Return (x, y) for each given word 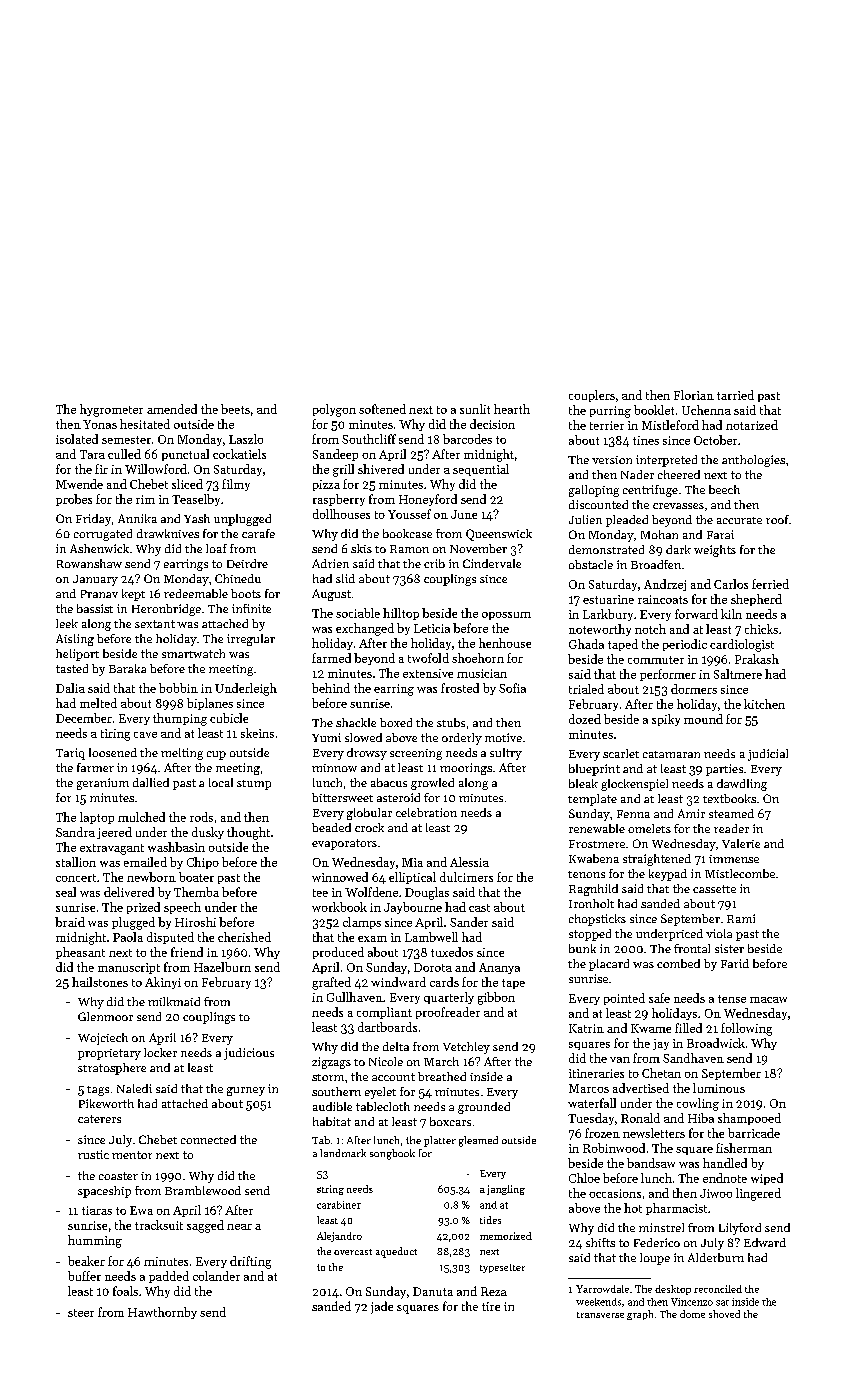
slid (345, 578)
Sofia (512, 688)
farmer (95, 767)
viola (719, 933)
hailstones (100, 982)
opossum (506, 616)
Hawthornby (162, 1313)
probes (74, 500)
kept (133, 595)
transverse (600, 1315)
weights (715, 551)
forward (696, 614)
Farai (720, 534)
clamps (362, 923)
